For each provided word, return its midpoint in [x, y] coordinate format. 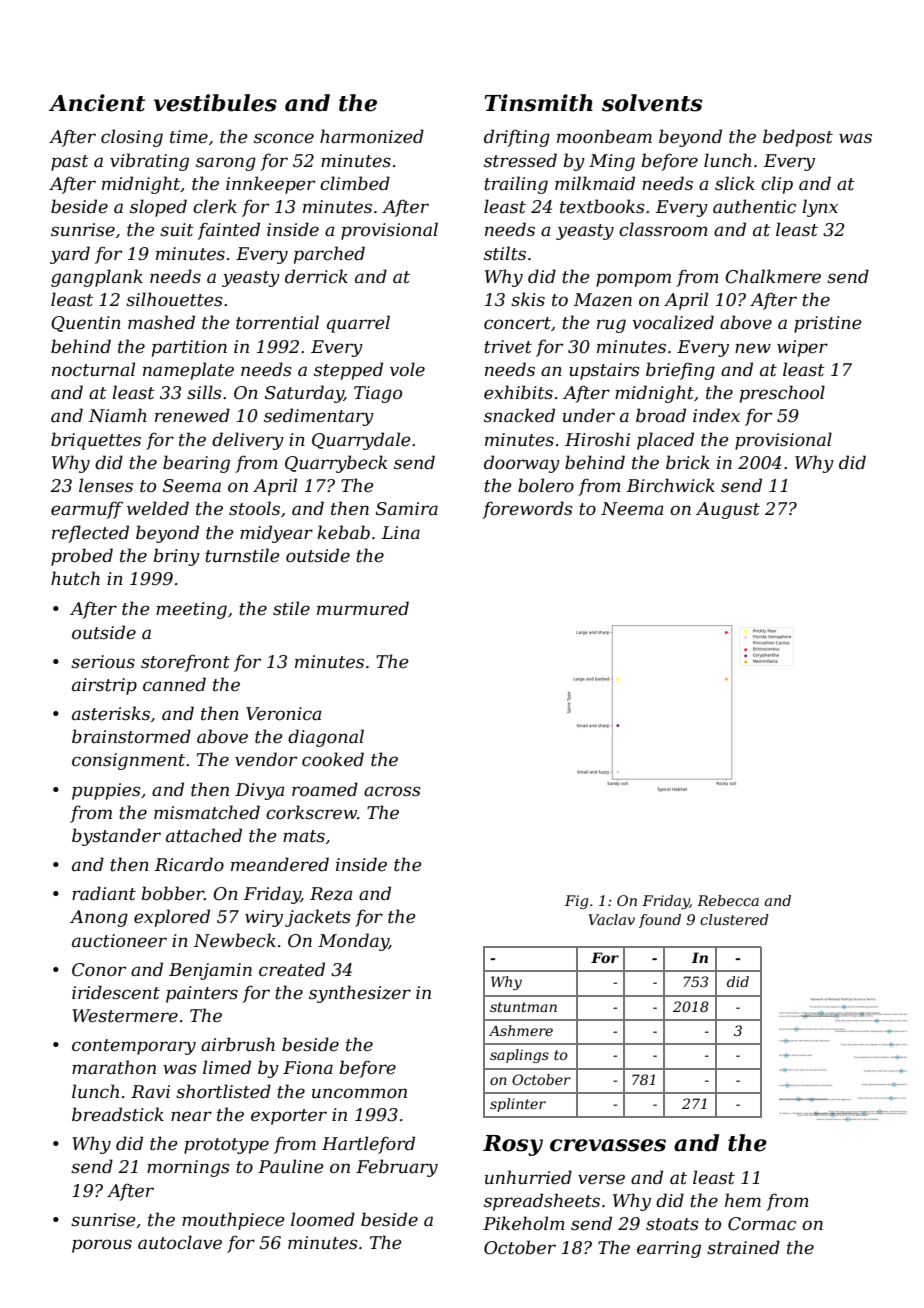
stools [254, 508]
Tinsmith [538, 103]
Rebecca [728, 900]
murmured [363, 608]
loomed [323, 1219]
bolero [546, 485]
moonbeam [604, 136]
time [189, 137]
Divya [259, 791]
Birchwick [671, 485]
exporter [289, 1117]
